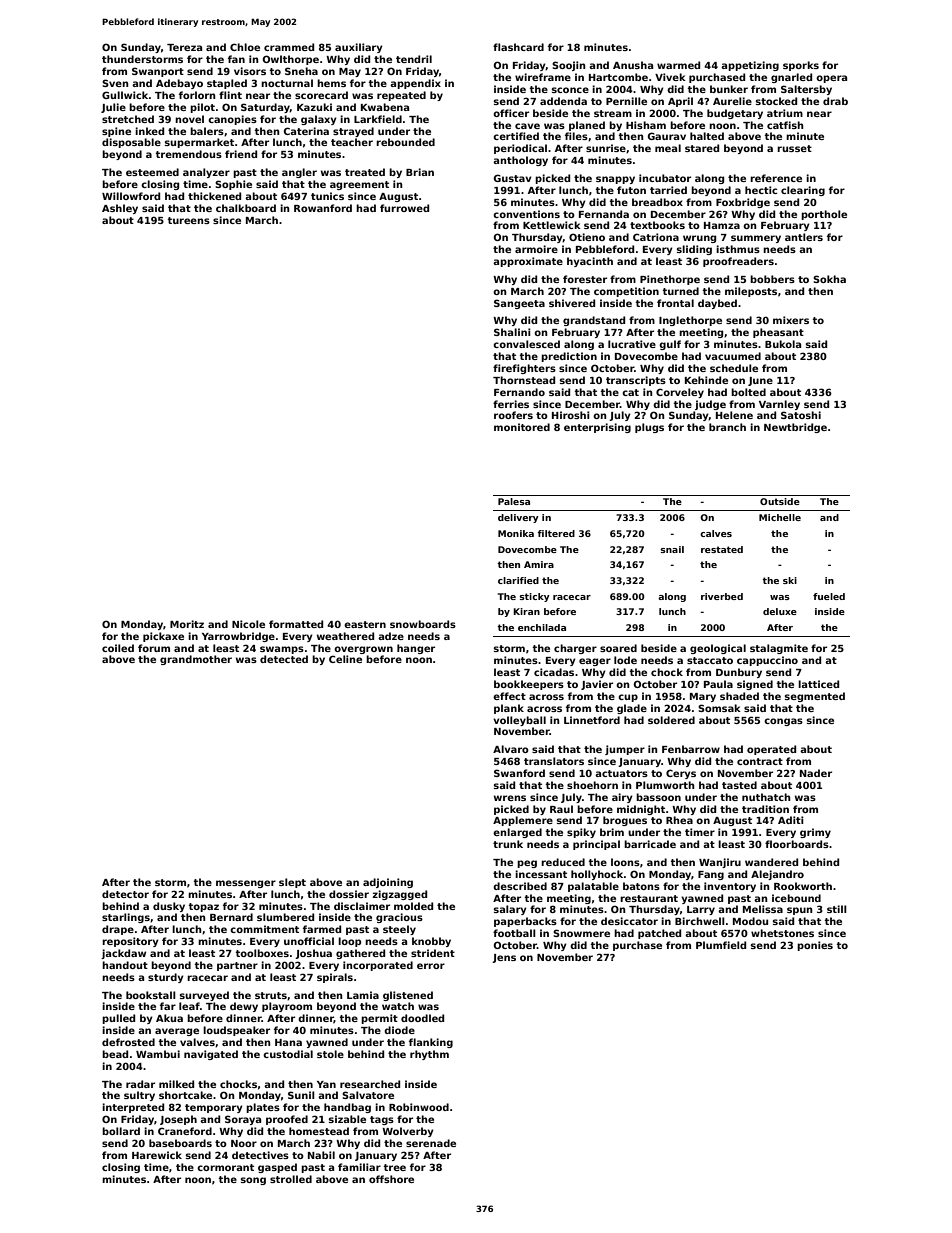 Image resolution: width=952 pixels, height=1233 pixels. What do you see at coordinates (510, 798) in the screenshot?
I see `wrens` at bounding box center [510, 798].
